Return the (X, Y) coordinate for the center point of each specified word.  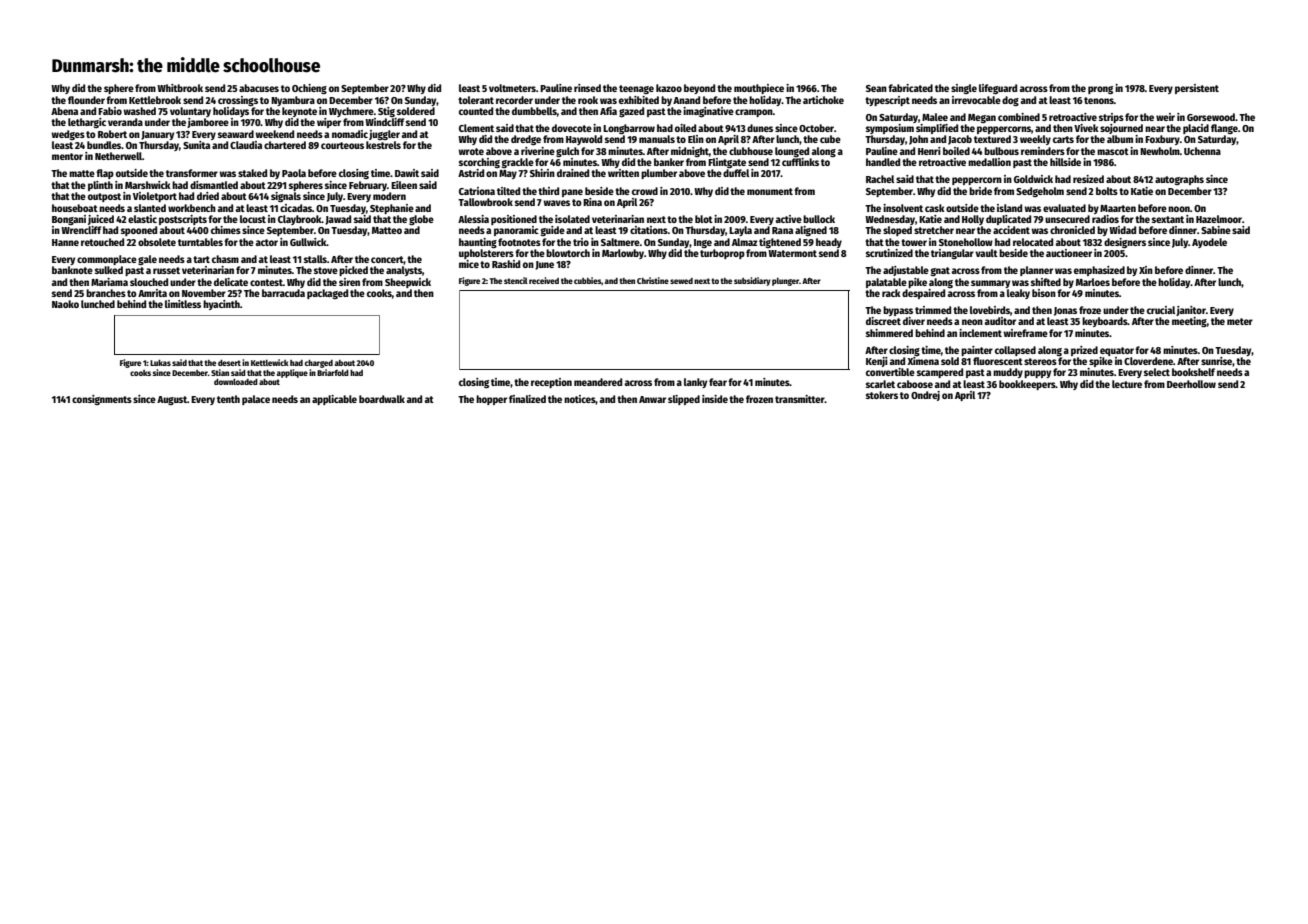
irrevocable (976, 100)
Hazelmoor (1219, 219)
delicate (231, 282)
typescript (887, 101)
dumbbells (534, 111)
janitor (1191, 311)
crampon (754, 113)
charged (319, 364)
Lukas (160, 363)
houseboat (75, 208)
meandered (598, 382)
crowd (645, 191)
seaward (236, 134)
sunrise (1216, 361)
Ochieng (309, 89)
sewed (681, 281)
